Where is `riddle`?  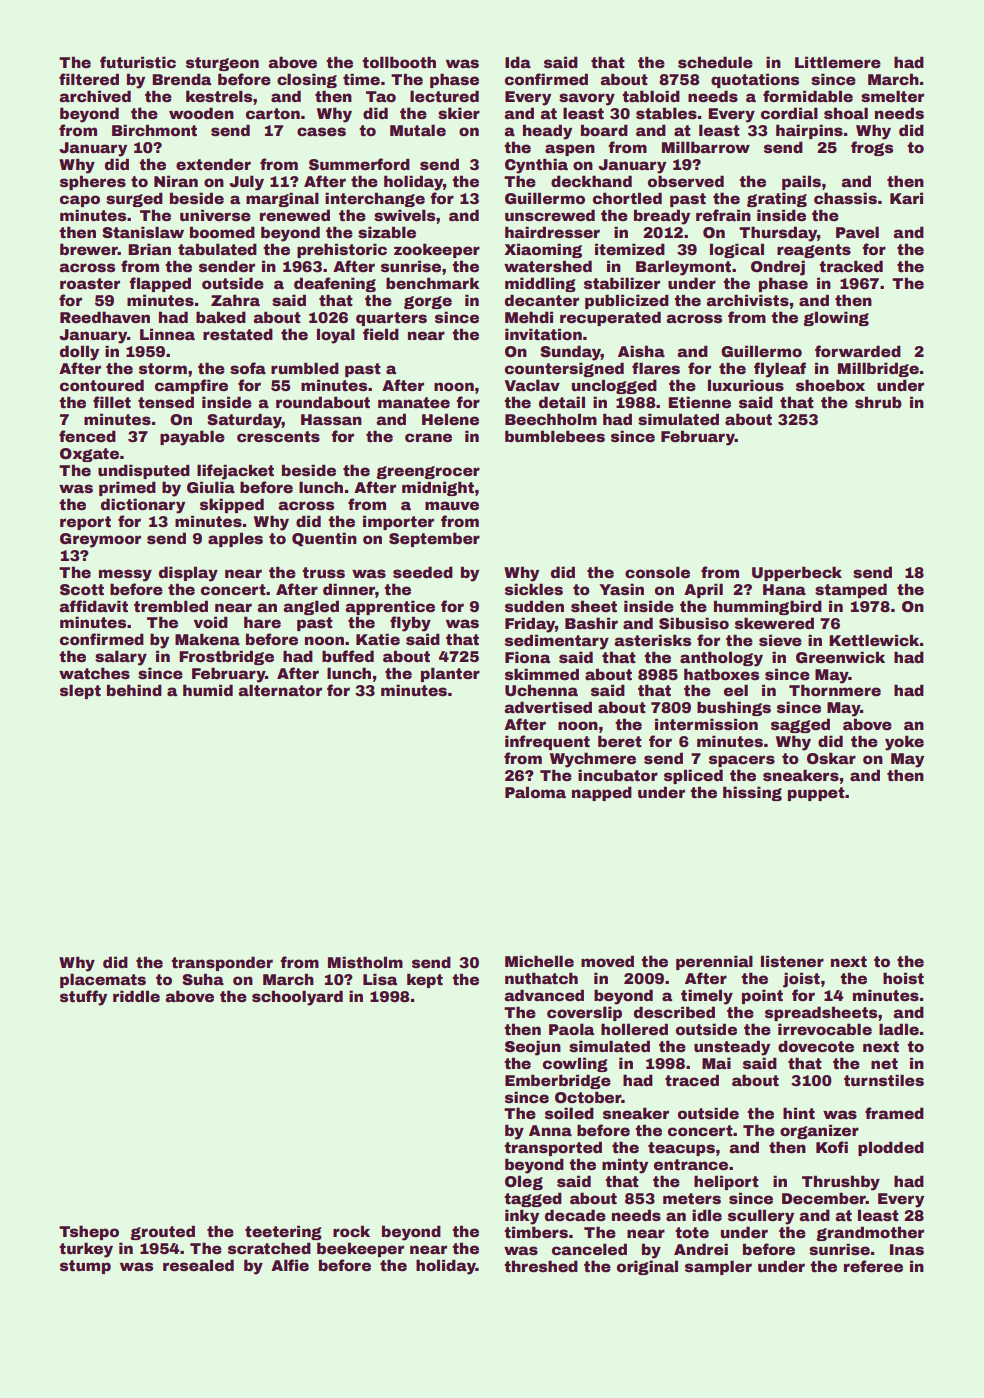
riddle is located at coordinates (136, 996).
